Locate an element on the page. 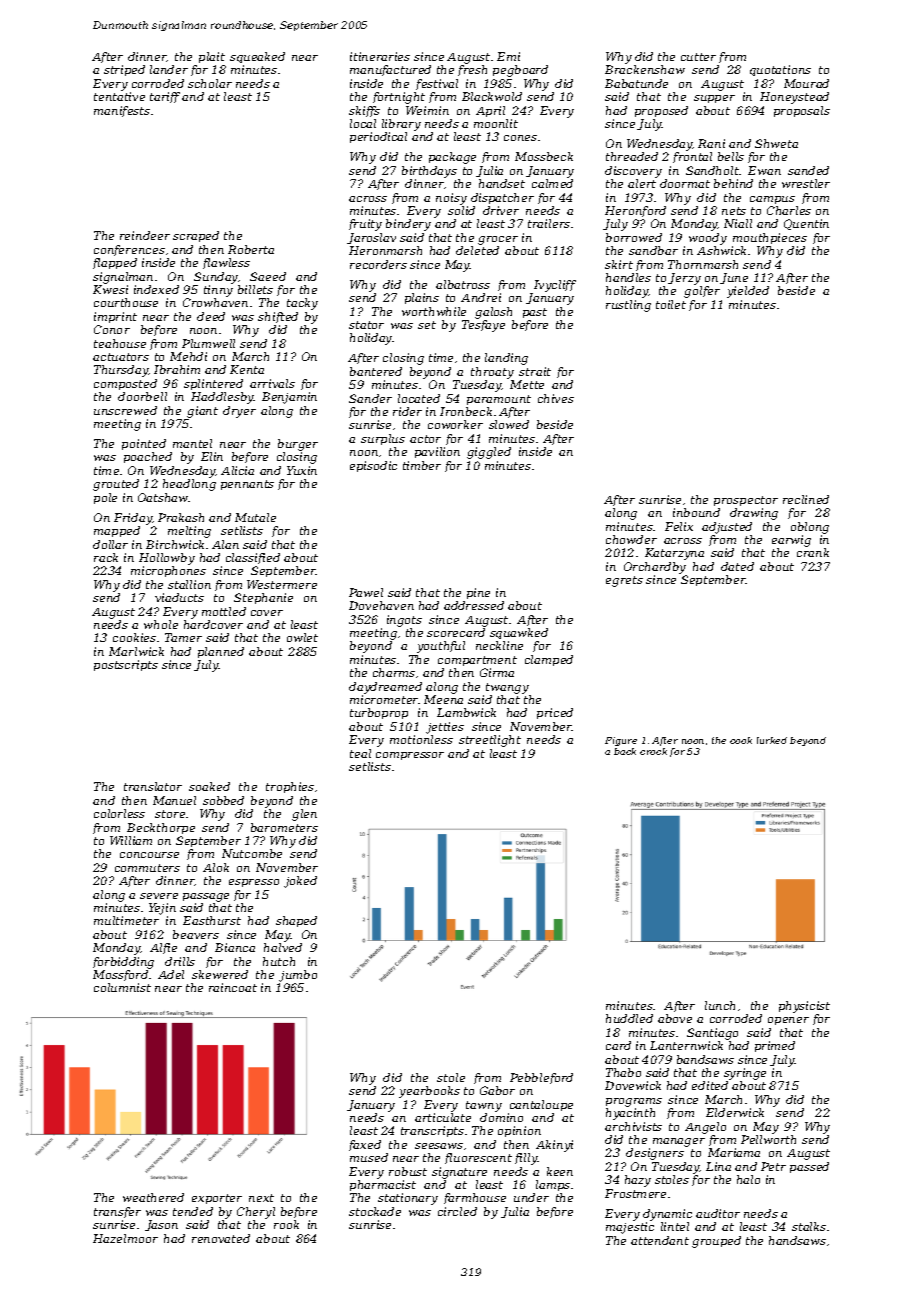 The height and width of the document is (1308, 924). opener is located at coordinates (788, 1021).
